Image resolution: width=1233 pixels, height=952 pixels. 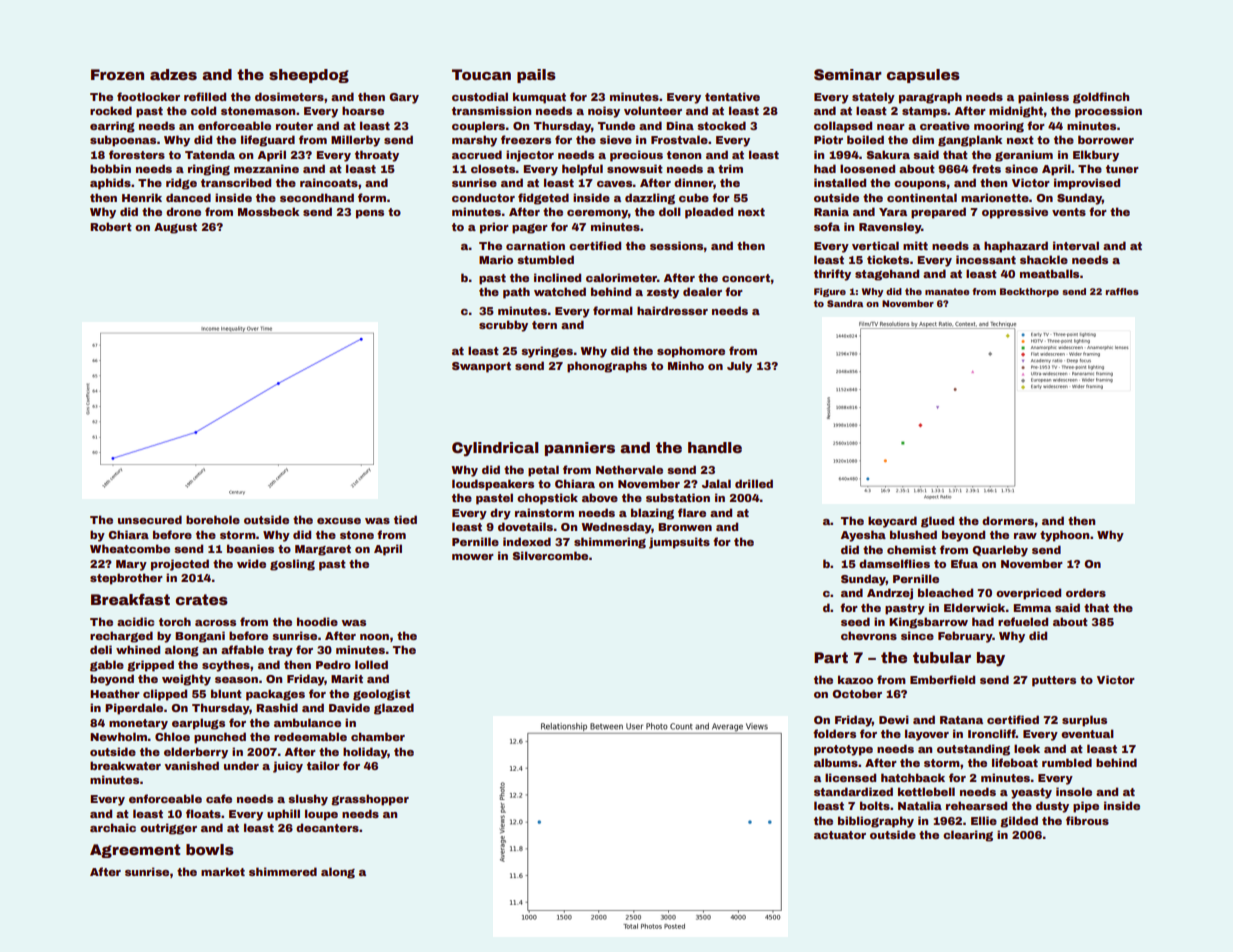 What do you see at coordinates (110, 184) in the document?
I see `aphids` at bounding box center [110, 184].
